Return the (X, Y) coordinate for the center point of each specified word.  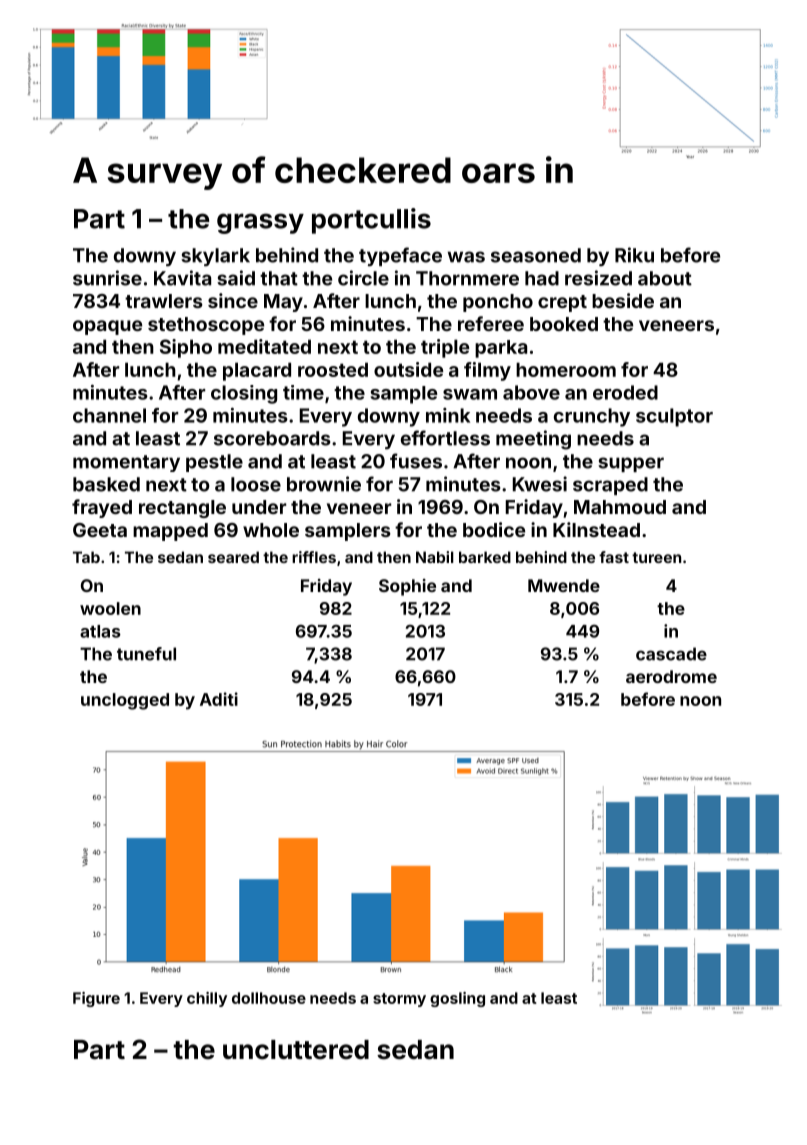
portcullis (371, 221)
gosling (457, 999)
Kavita (182, 278)
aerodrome (671, 676)
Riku (634, 255)
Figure (96, 999)
